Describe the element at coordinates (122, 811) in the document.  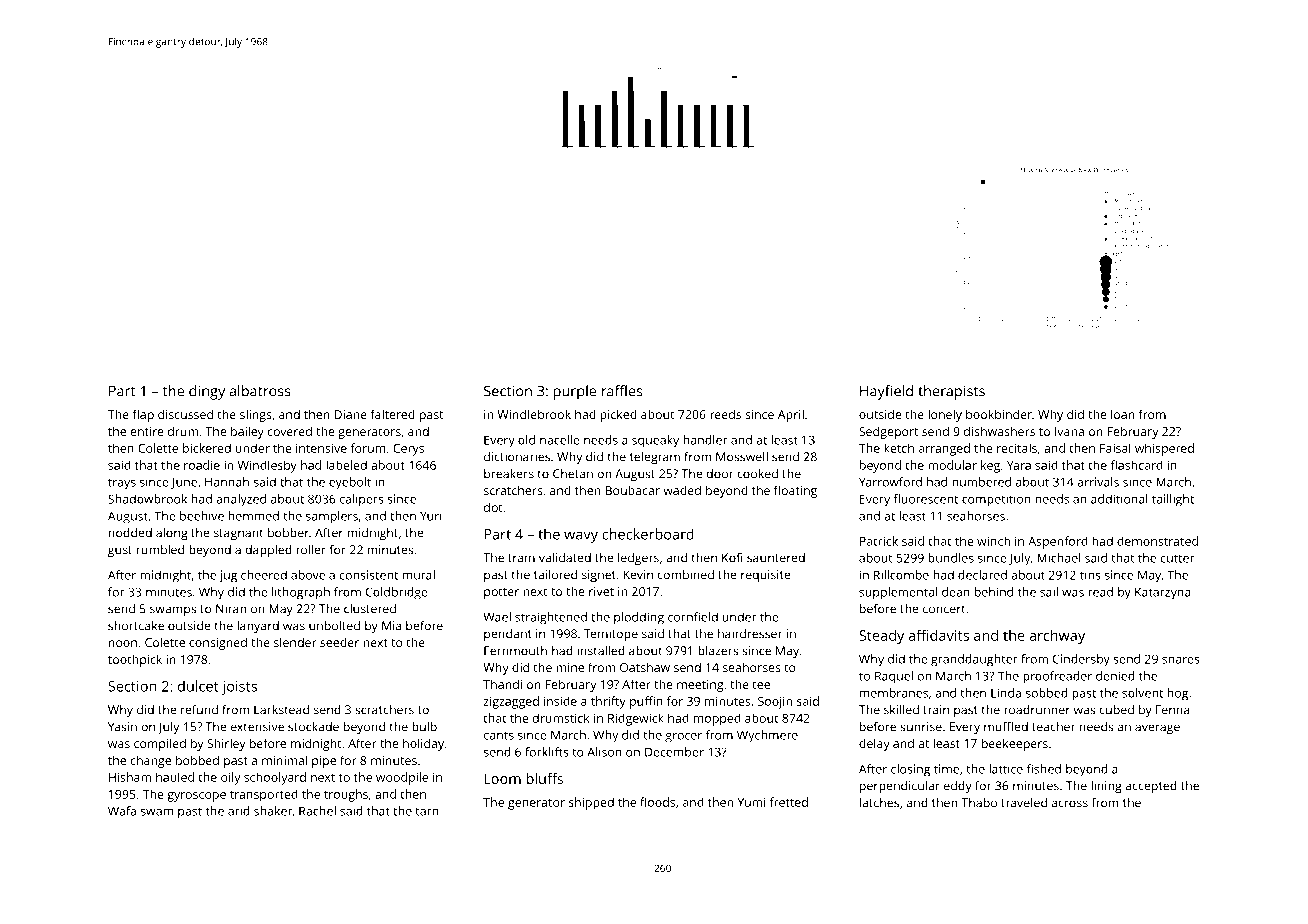
I see `Wafa` at that location.
